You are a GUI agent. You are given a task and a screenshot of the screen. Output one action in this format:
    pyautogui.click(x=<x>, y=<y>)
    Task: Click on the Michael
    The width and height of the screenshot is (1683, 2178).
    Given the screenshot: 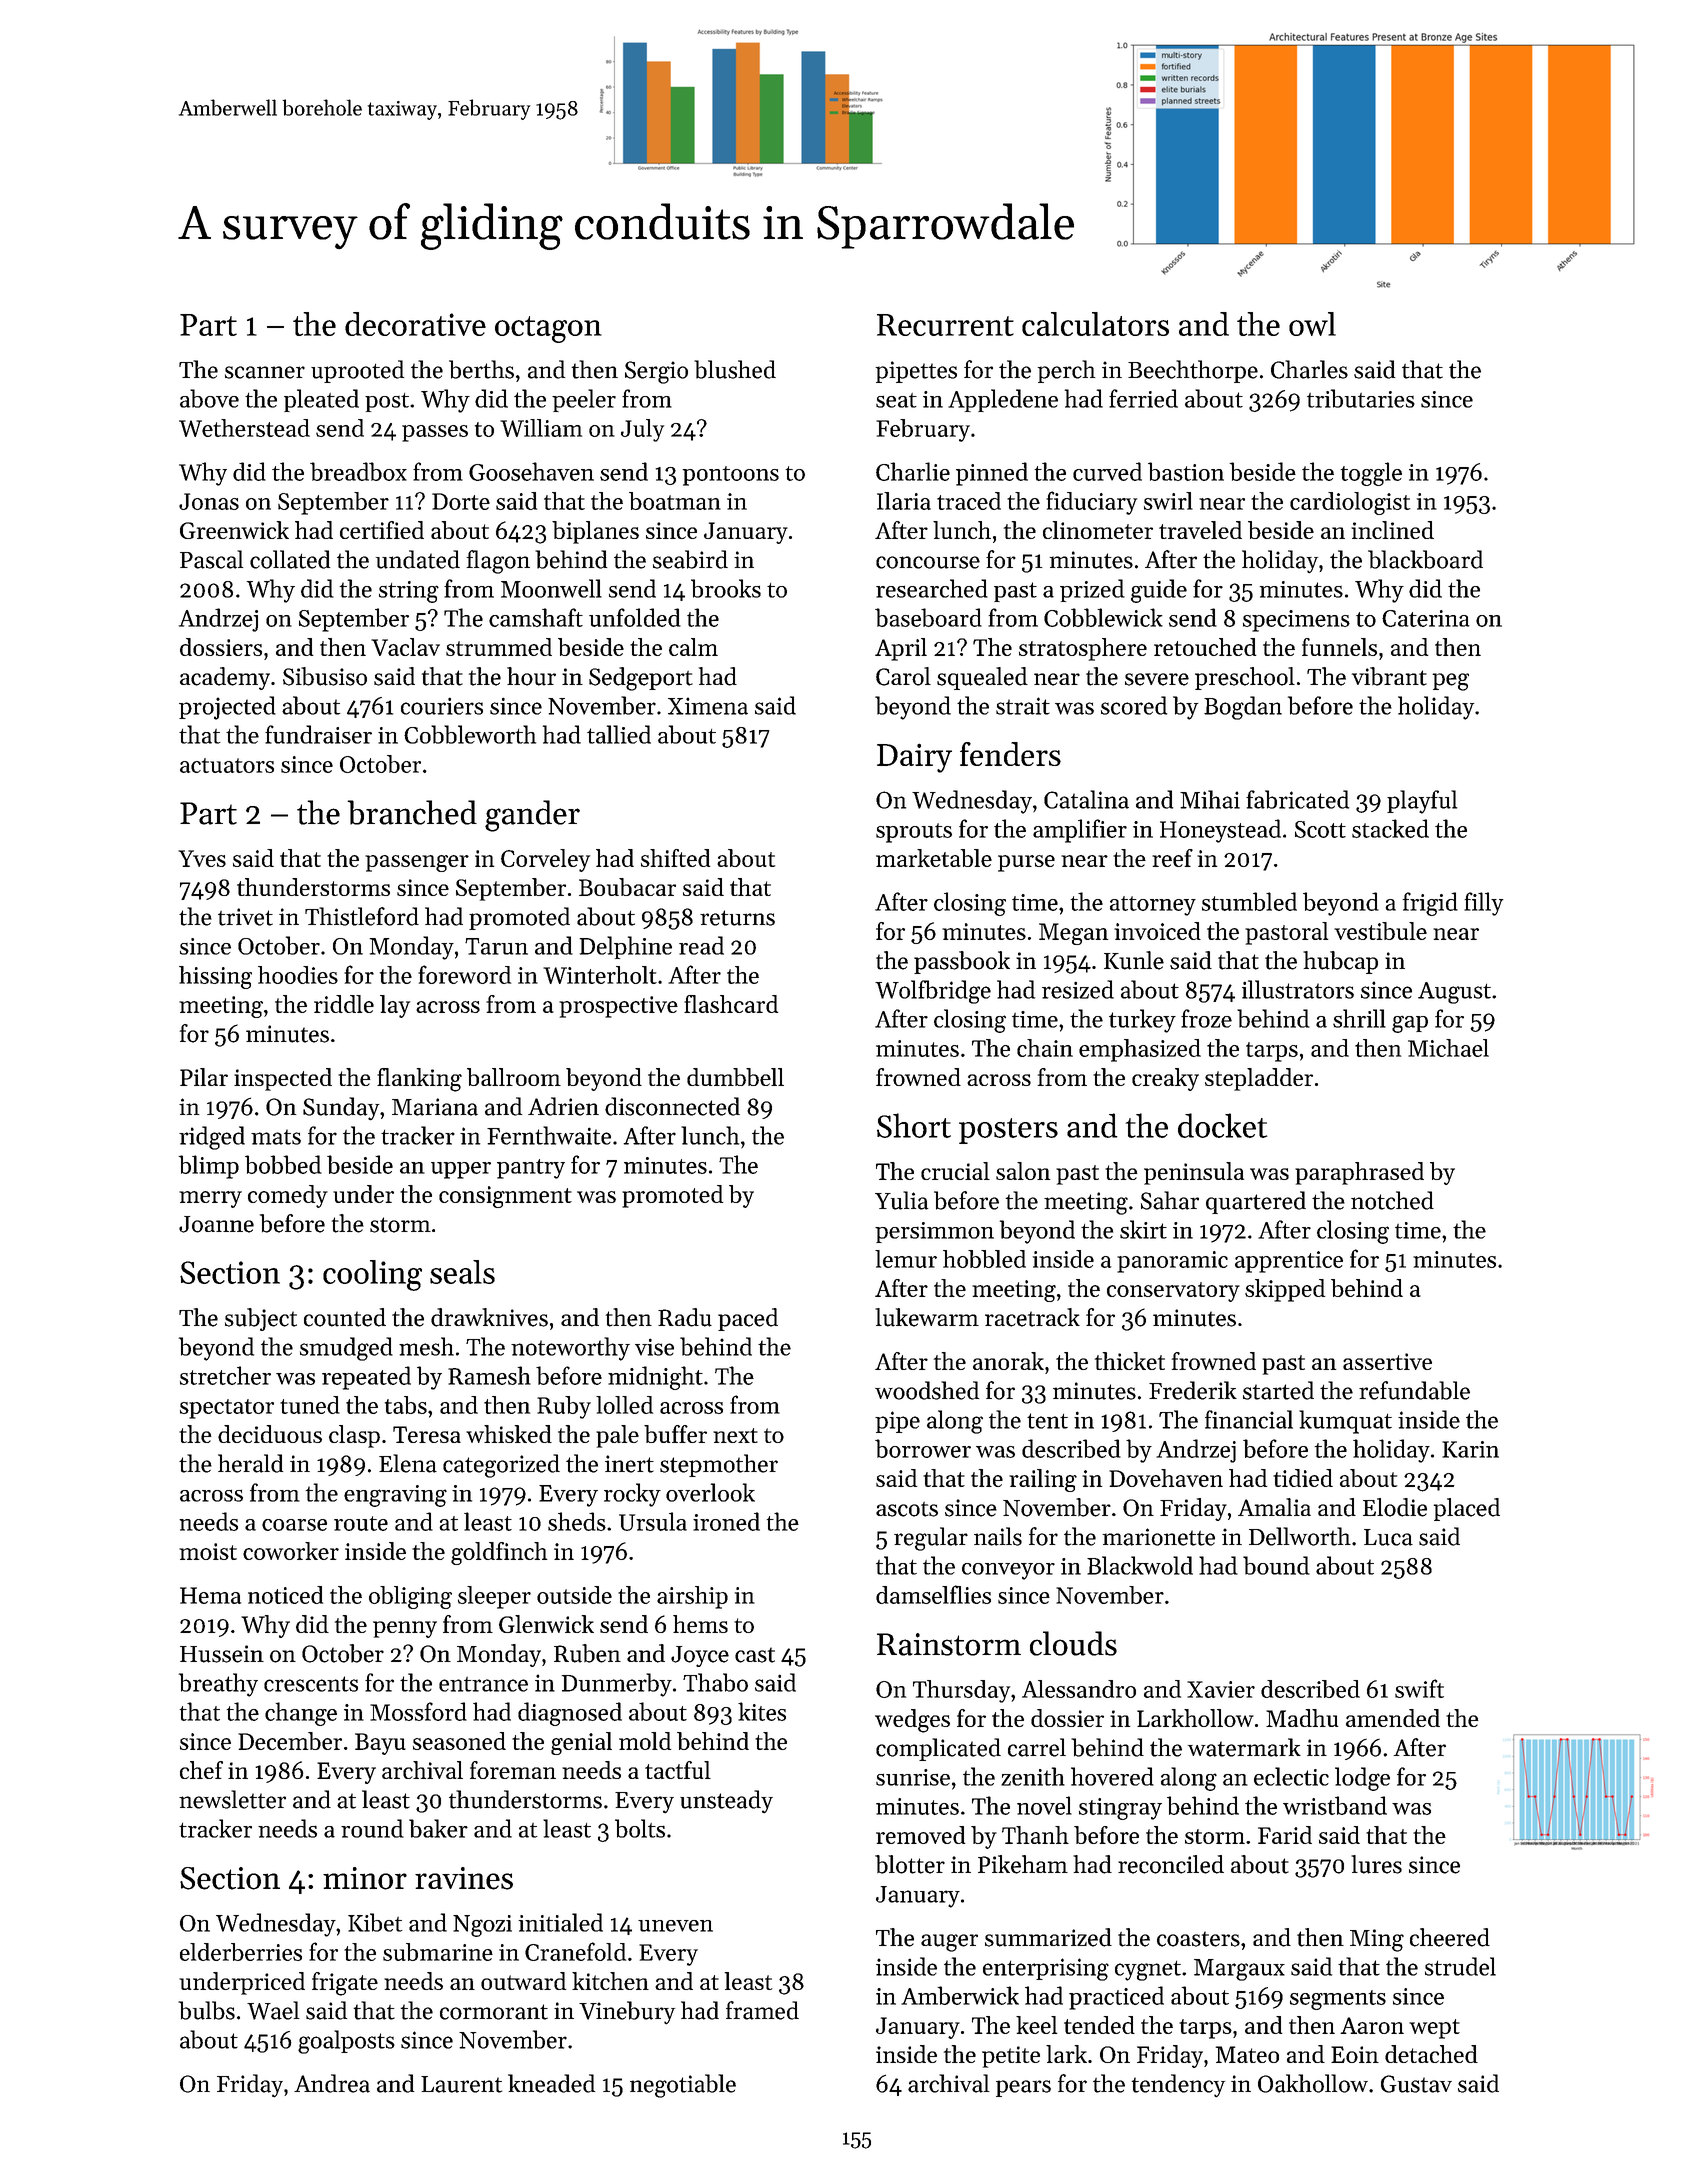 What is the action you would take?
    pyautogui.click(x=1448, y=1048)
